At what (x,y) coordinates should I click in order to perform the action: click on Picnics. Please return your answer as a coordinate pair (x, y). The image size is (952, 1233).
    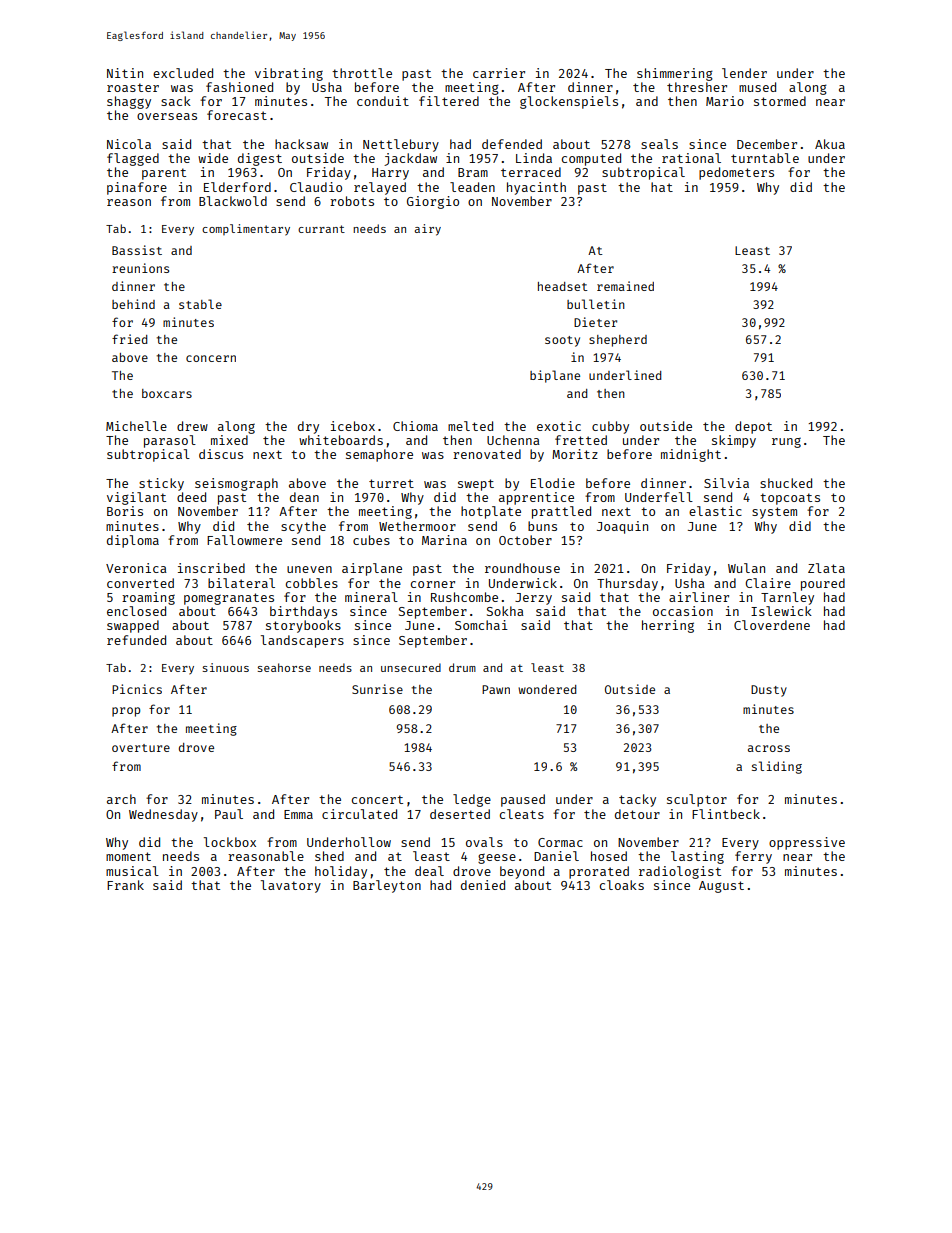
    Looking at the image, I should click on (137, 689).
